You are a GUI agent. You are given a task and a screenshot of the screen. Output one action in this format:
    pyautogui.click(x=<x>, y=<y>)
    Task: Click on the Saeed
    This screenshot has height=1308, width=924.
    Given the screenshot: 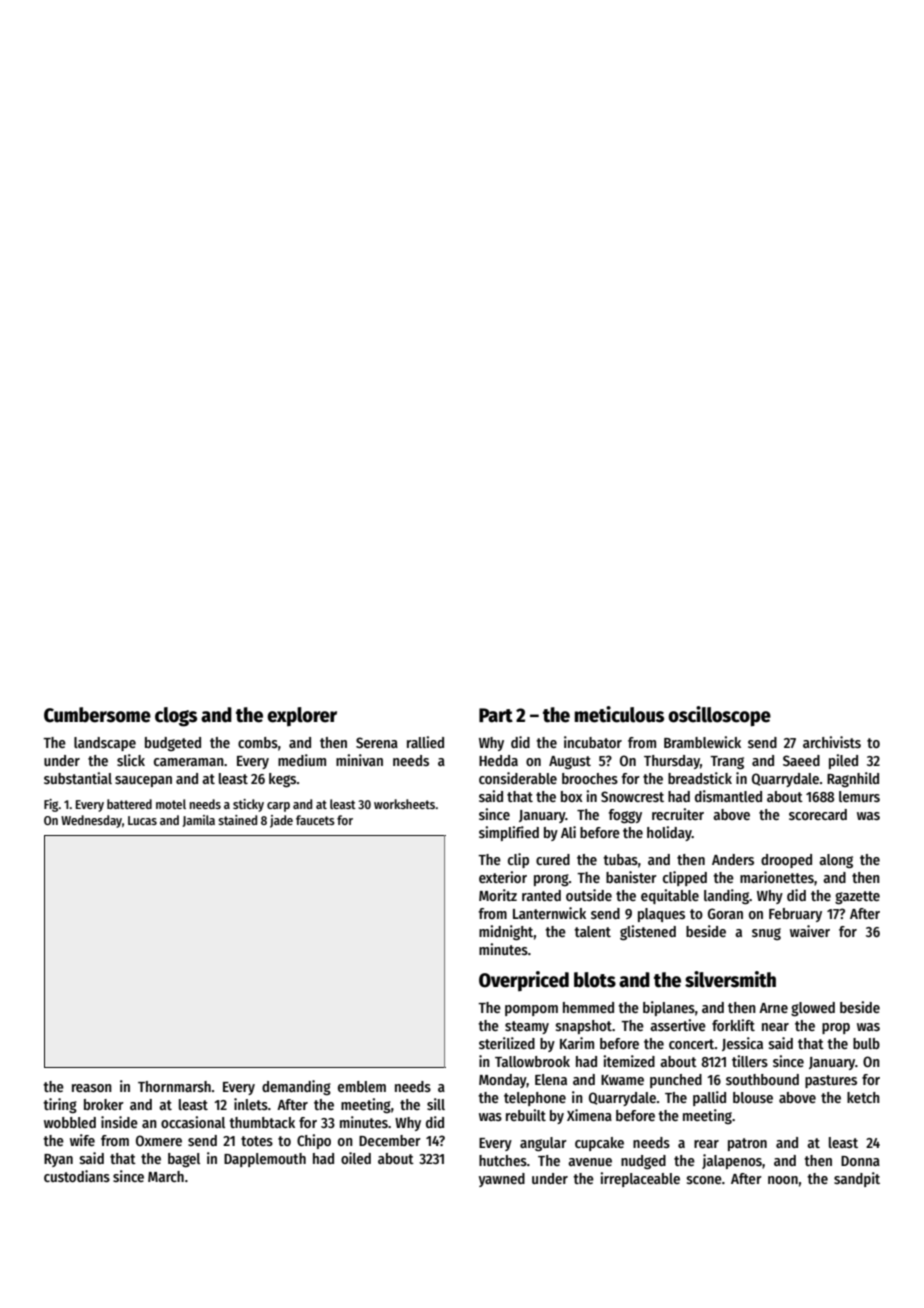 What is the action you would take?
    pyautogui.click(x=801, y=760)
